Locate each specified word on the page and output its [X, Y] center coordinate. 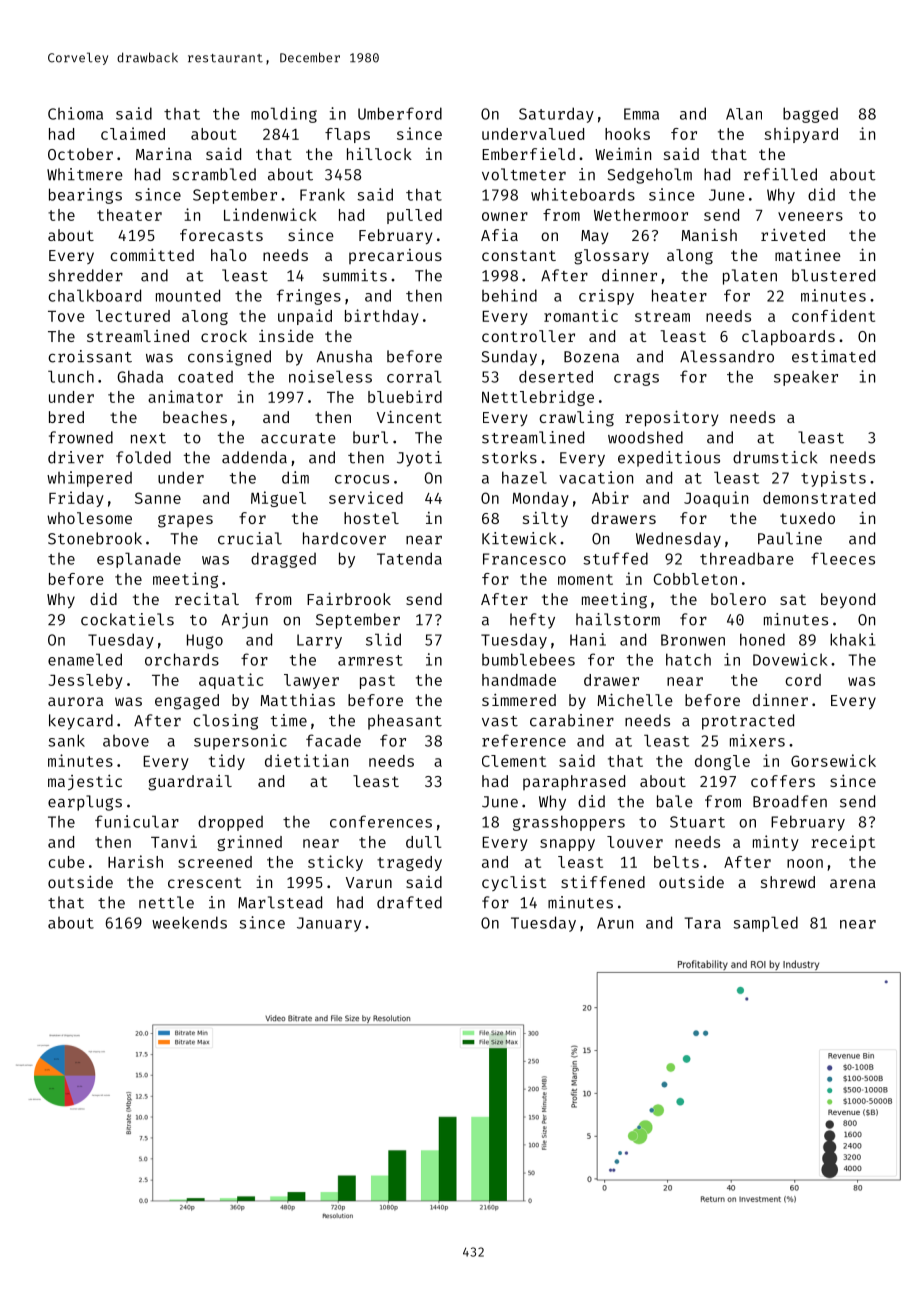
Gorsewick [833, 760]
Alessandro [727, 356]
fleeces [843, 558]
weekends [189, 922]
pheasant [405, 722]
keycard [81, 722]
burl [370, 437]
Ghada [140, 376]
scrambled [214, 174]
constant [519, 255]
